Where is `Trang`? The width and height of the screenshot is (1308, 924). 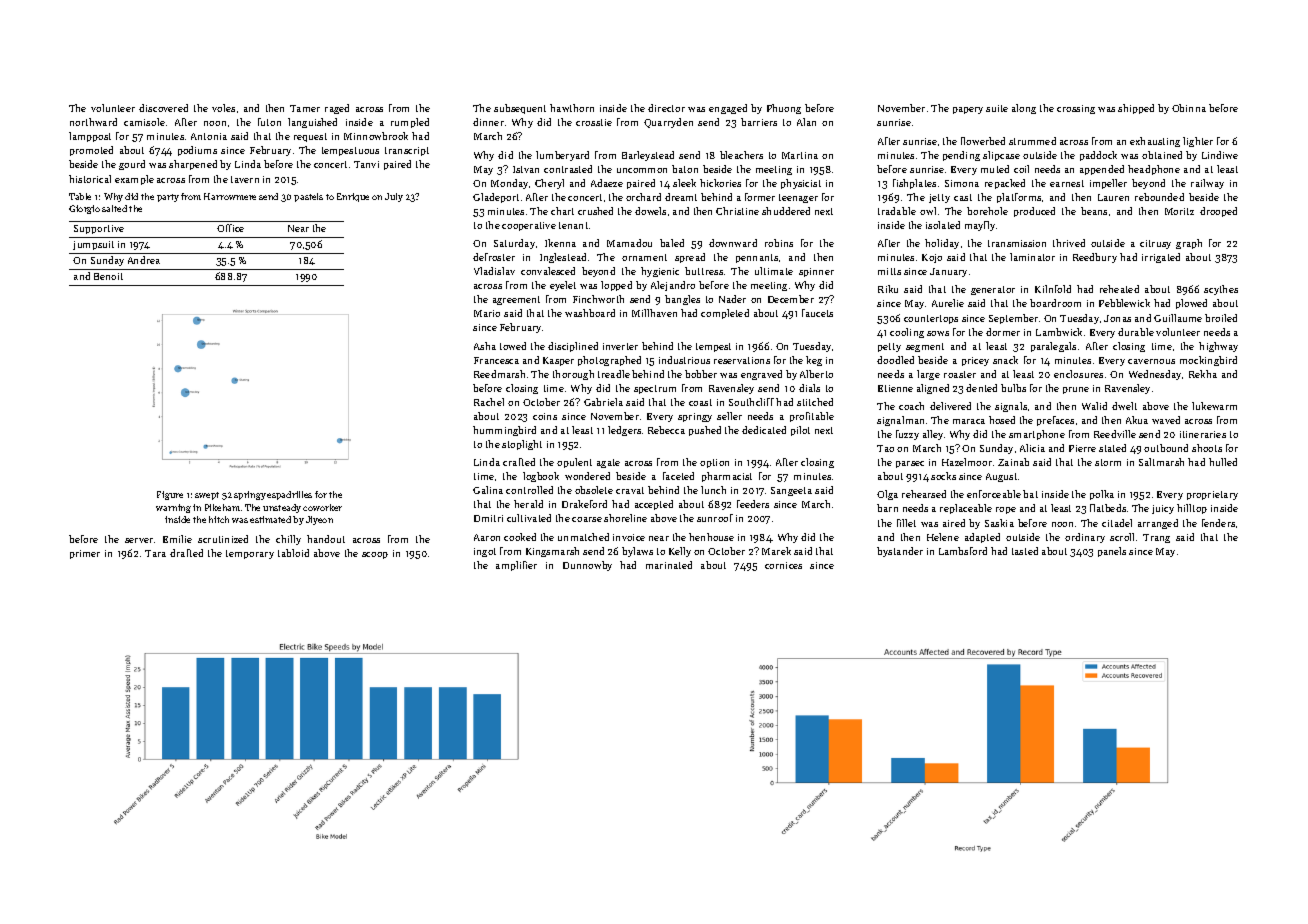
Trang is located at coordinates (1156, 538).
